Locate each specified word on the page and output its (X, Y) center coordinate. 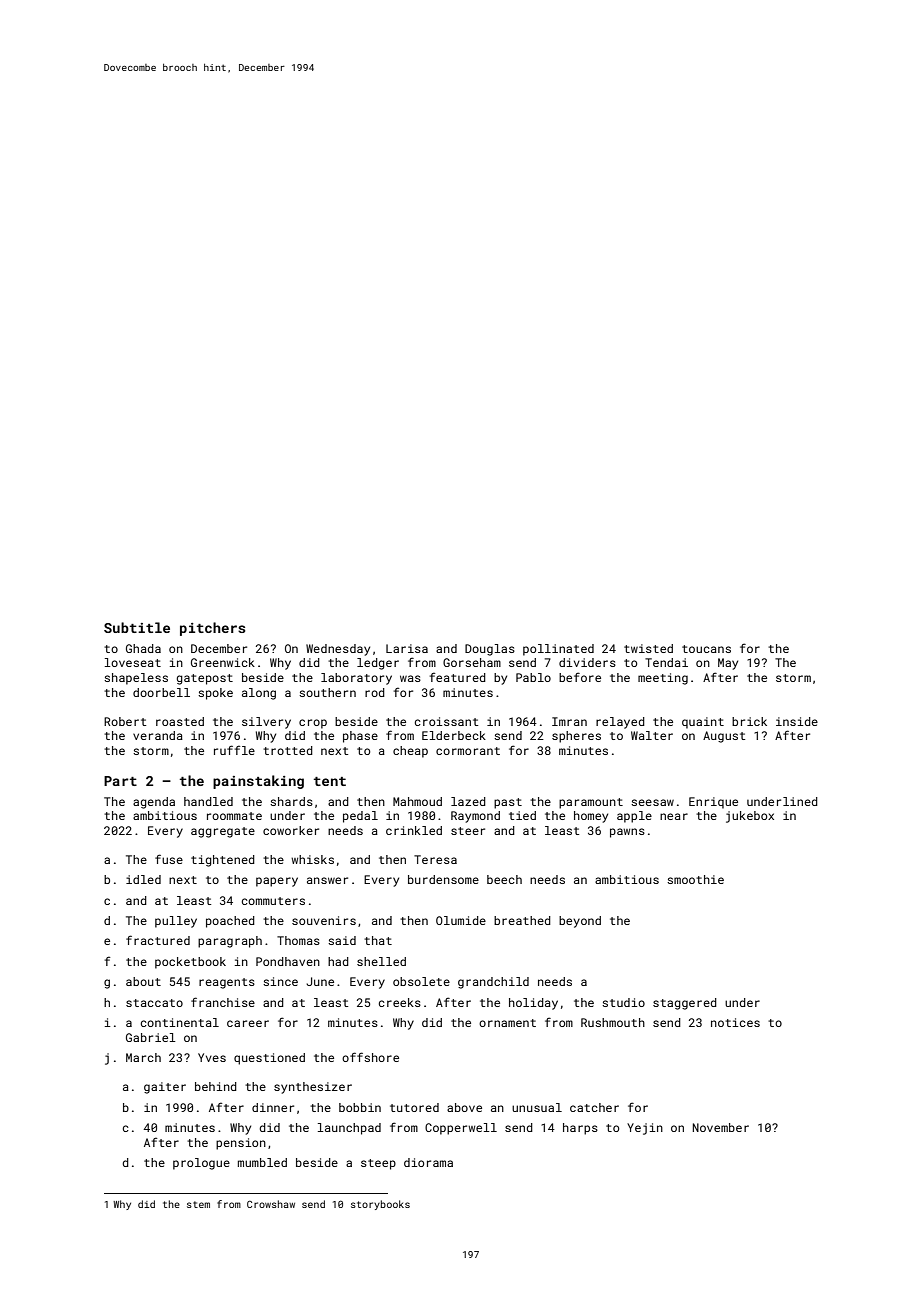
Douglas (490, 650)
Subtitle (137, 627)
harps (580, 1129)
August (724, 737)
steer (468, 831)
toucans (706, 649)
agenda (154, 803)
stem (198, 1204)
